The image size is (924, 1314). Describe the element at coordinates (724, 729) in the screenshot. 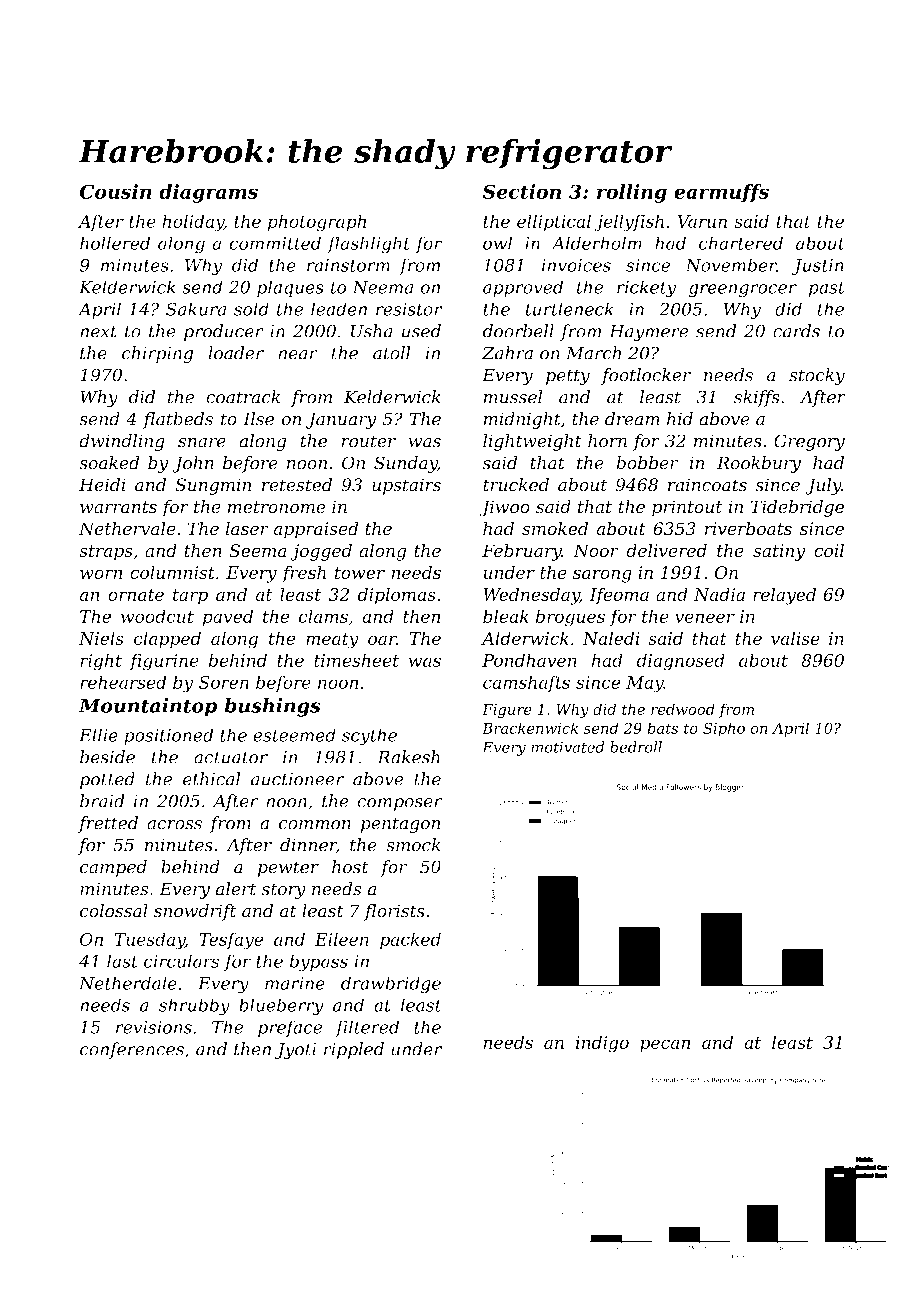

I see `Sipho` at that location.
